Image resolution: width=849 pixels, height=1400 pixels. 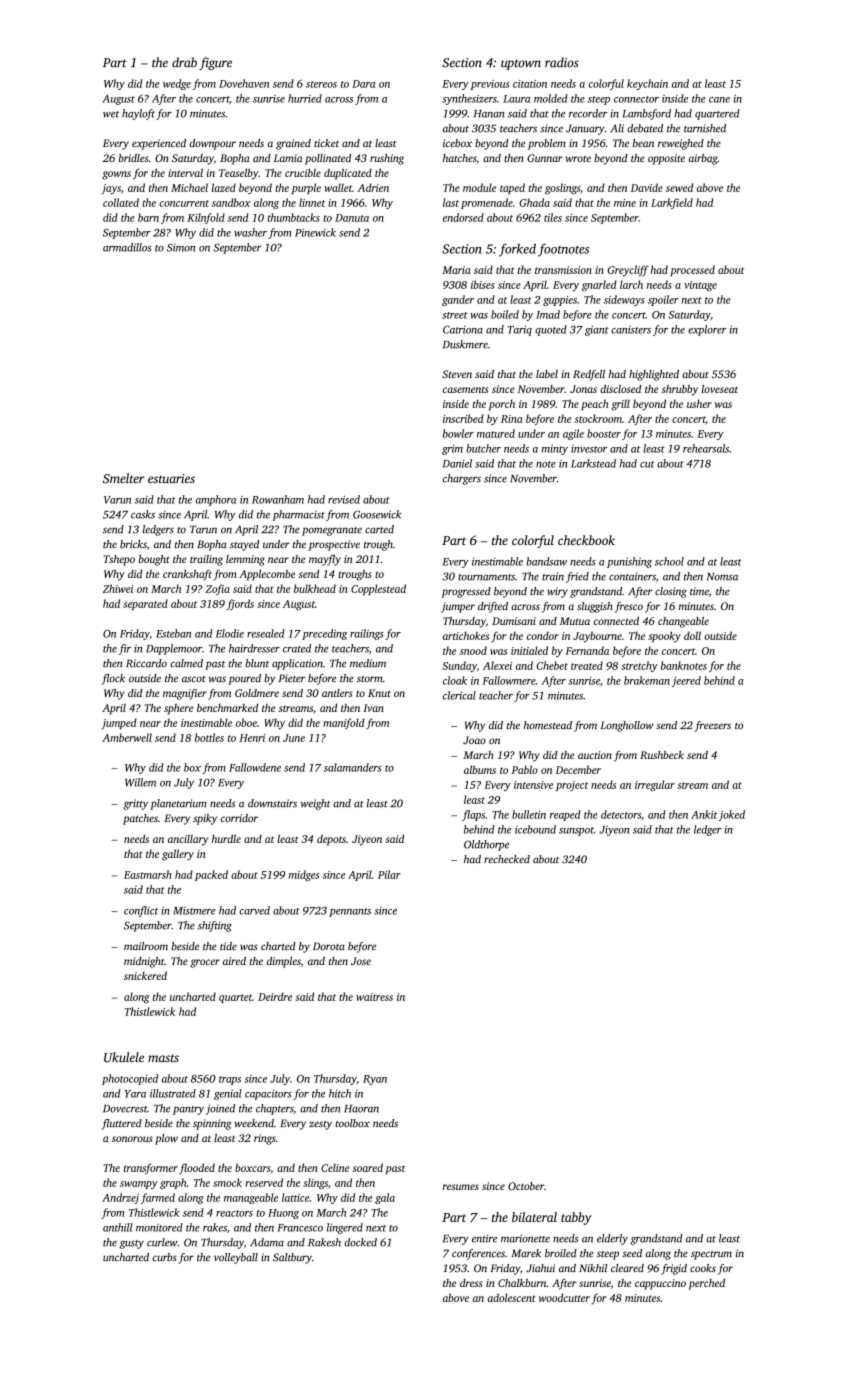 What do you see at coordinates (589, 375) in the screenshot?
I see `Redfell` at bounding box center [589, 375].
